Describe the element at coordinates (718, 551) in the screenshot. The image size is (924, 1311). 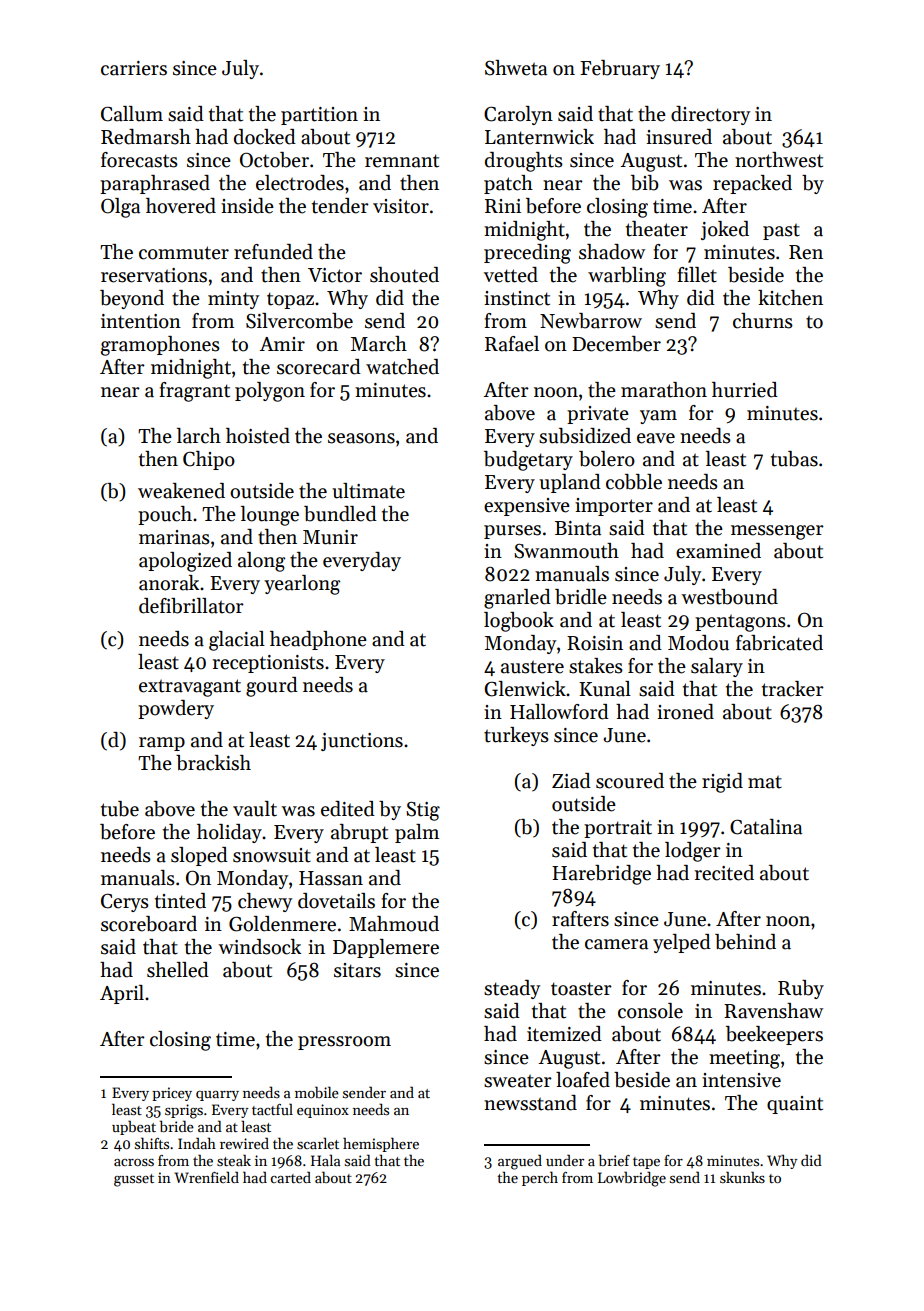
I see `examined` at that location.
